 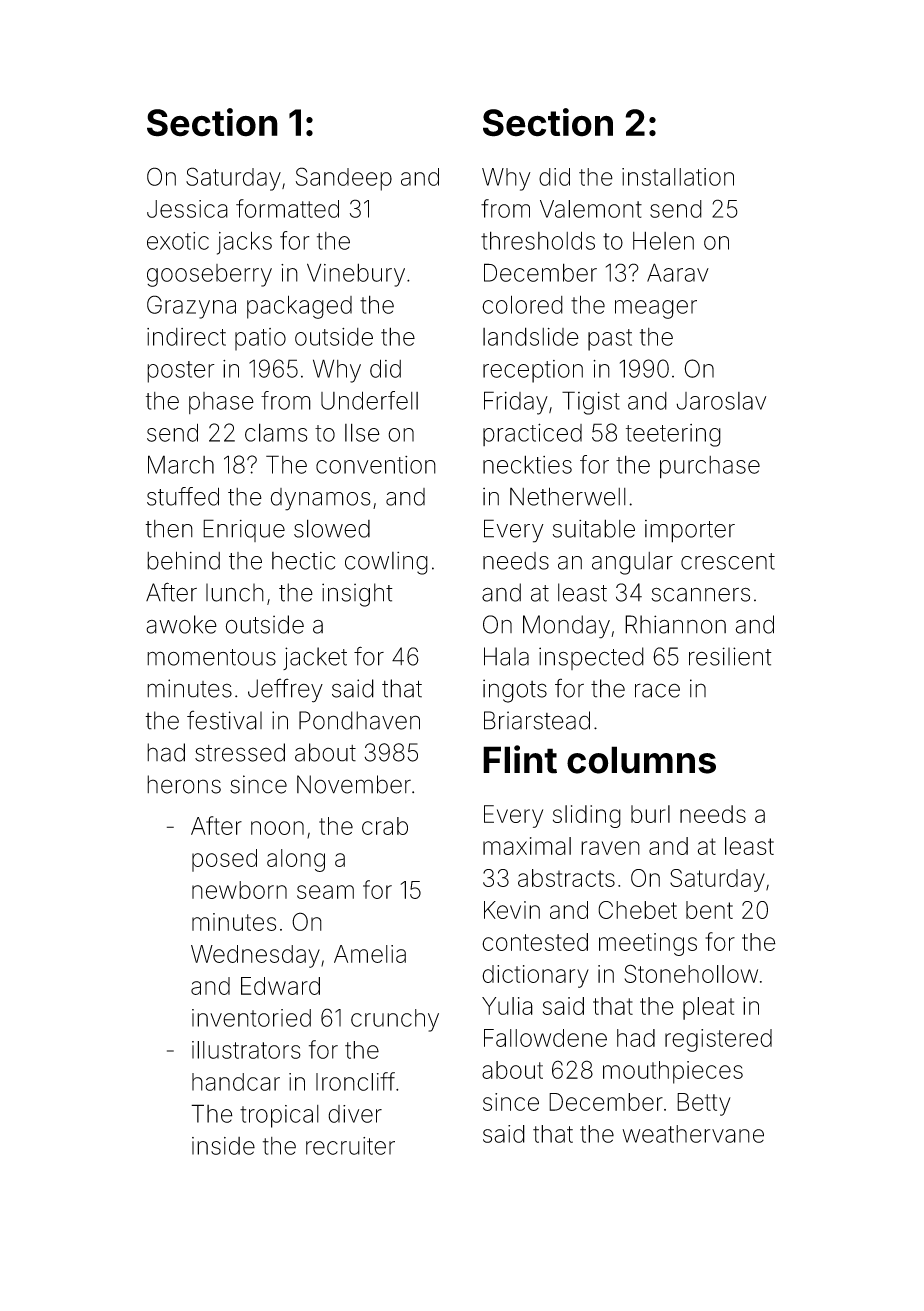 I want to click on Vinebury, so click(x=356, y=275).
